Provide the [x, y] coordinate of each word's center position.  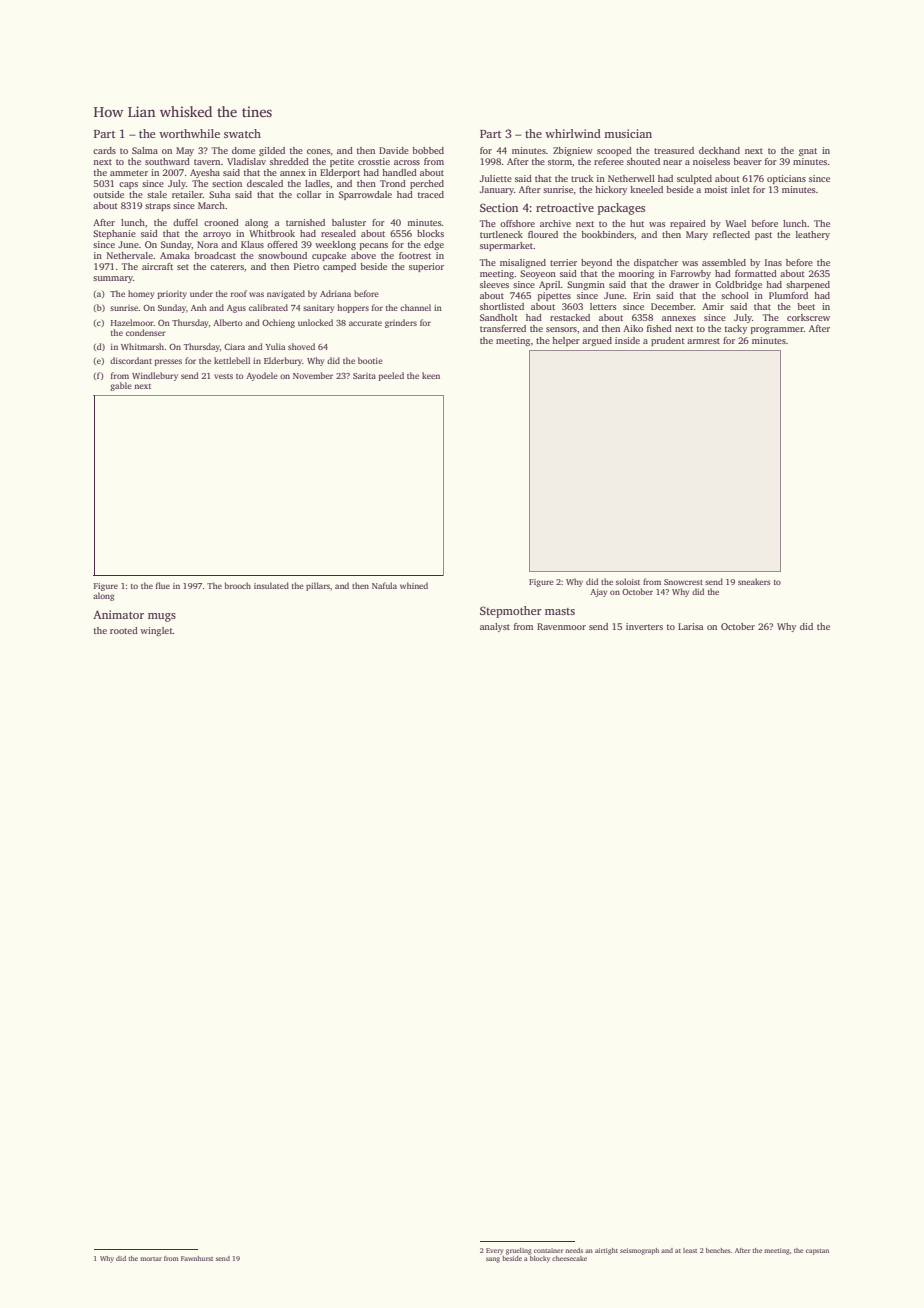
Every [495, 1251]
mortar [151, 1259]
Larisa [691, 626]
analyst [495, 627]
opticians [786, 179]
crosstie [374, 161]
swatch [242, 133]
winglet [156, 631]
